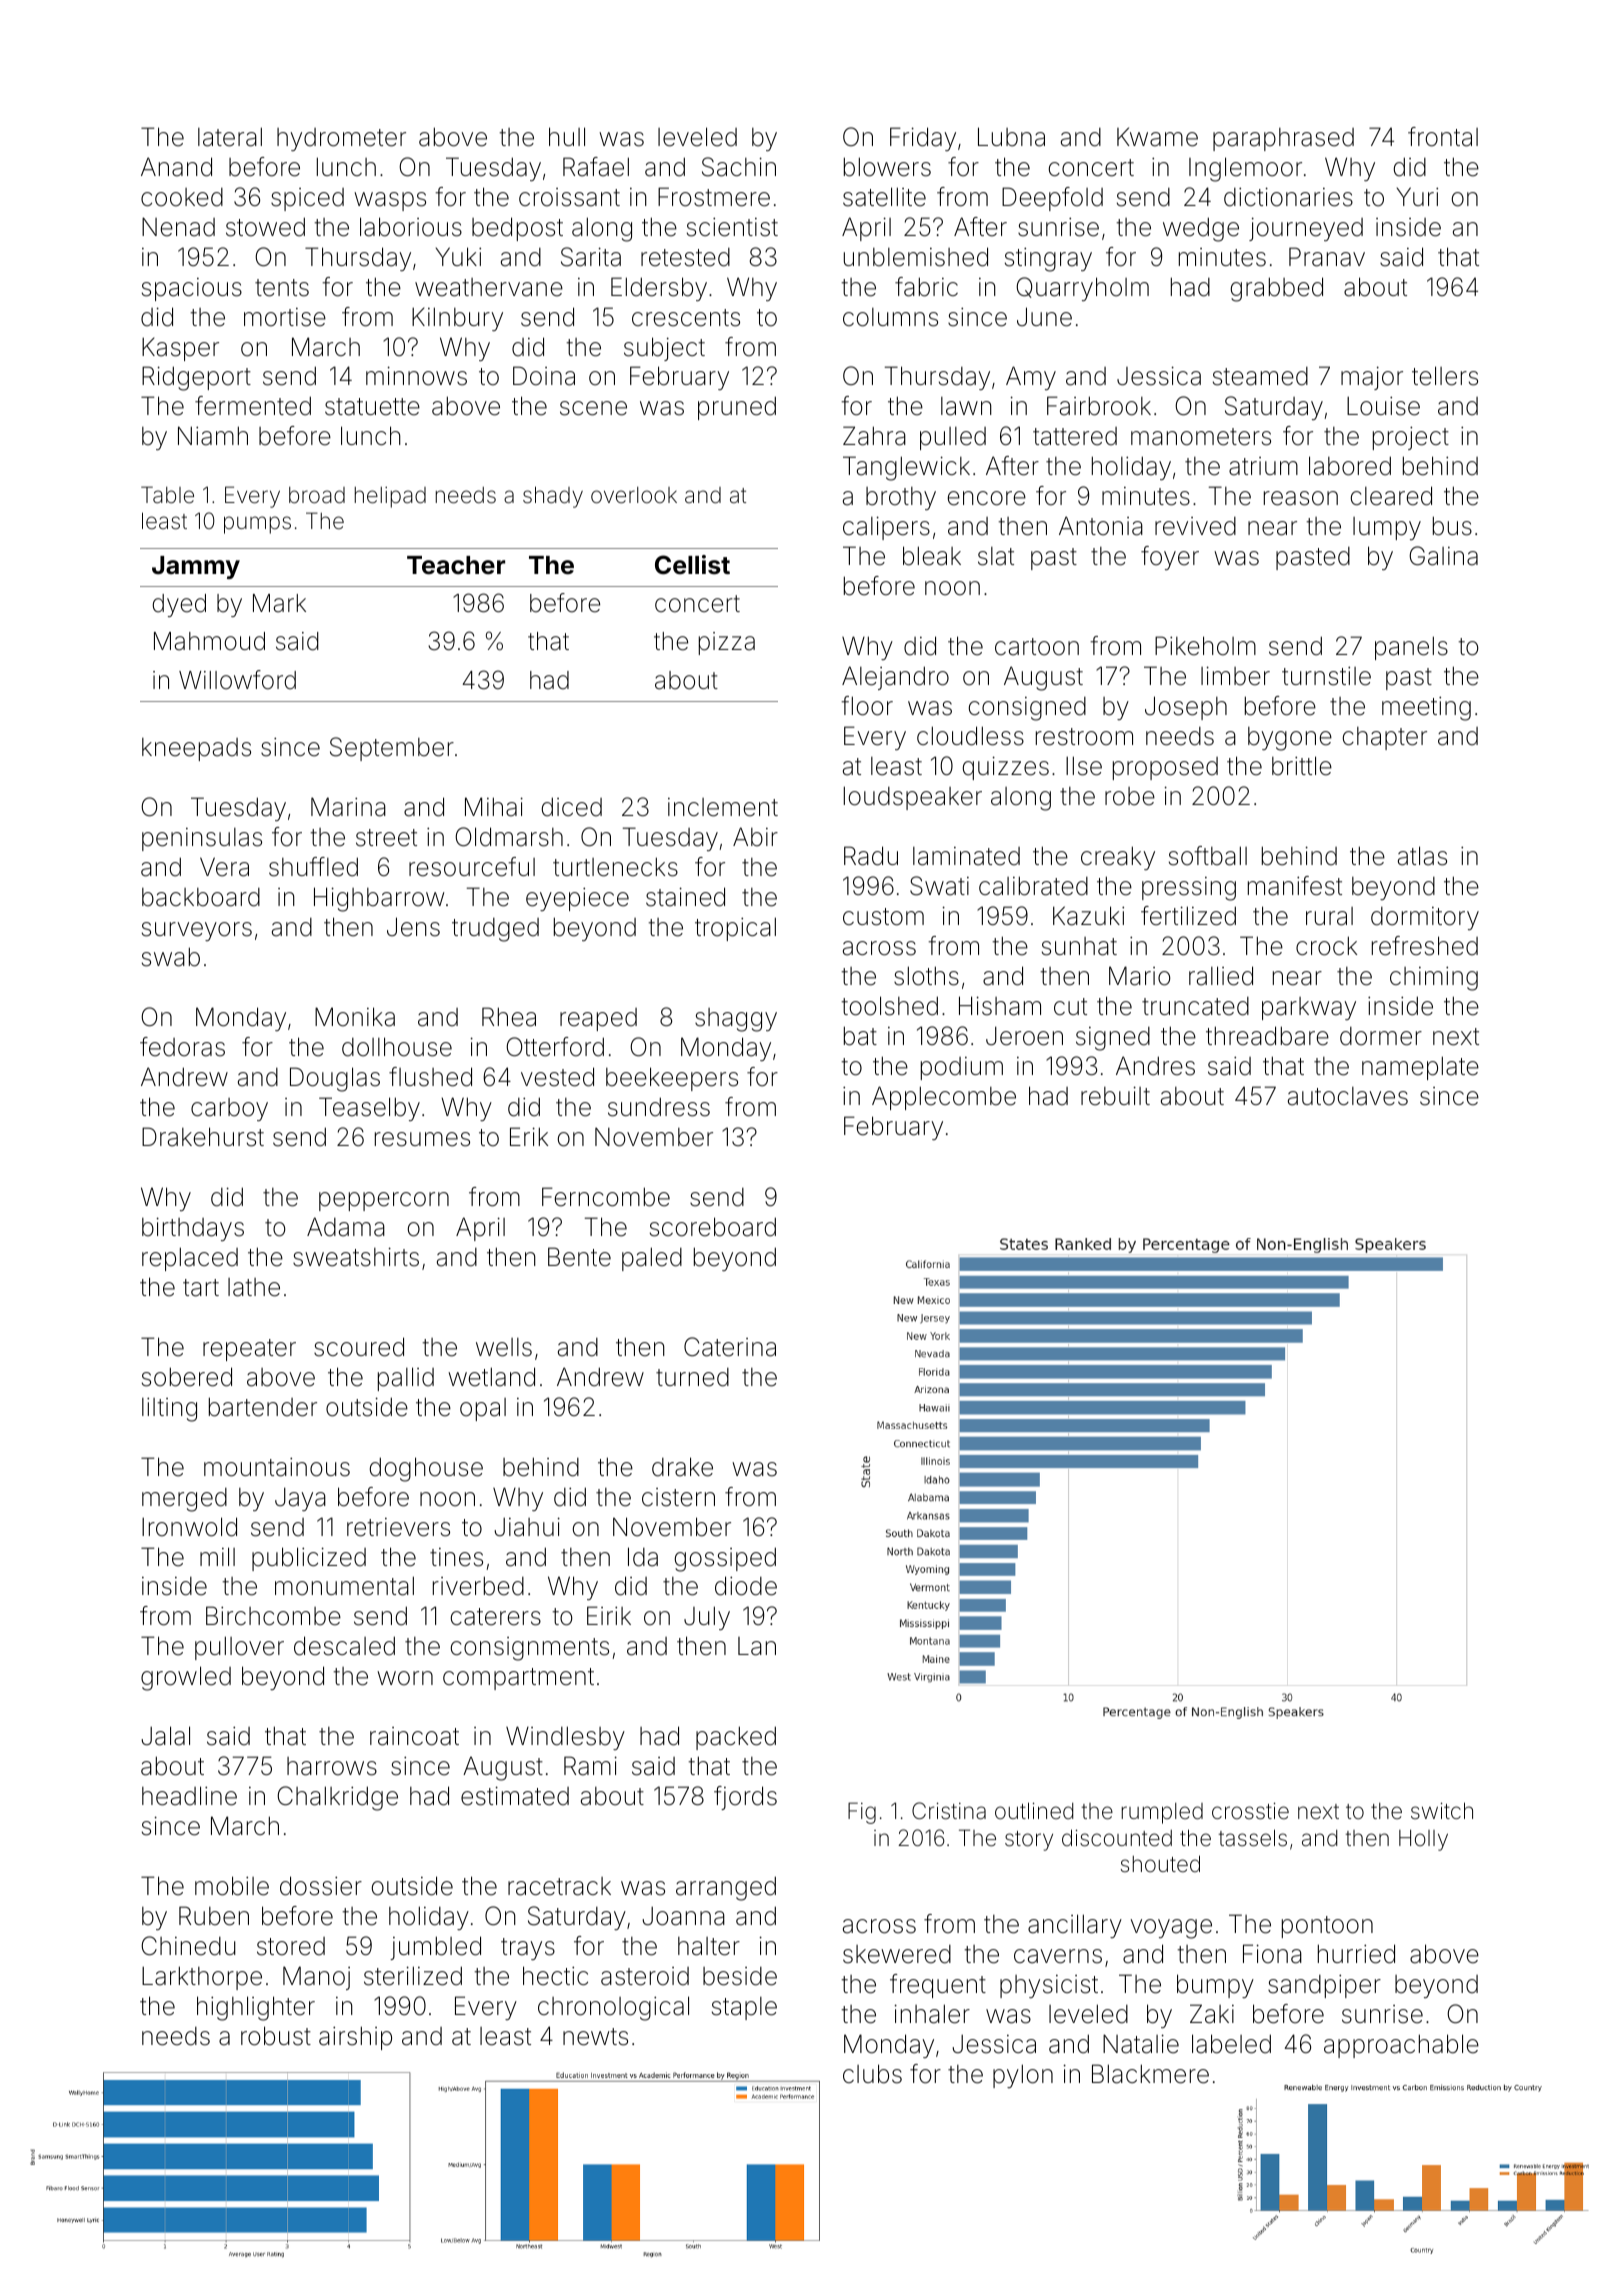 This document has width=1620, height=2292. What do you see at coordinates (1326, 676) in the document?
I see `turnstile` at bounding box center [1326, 676].
